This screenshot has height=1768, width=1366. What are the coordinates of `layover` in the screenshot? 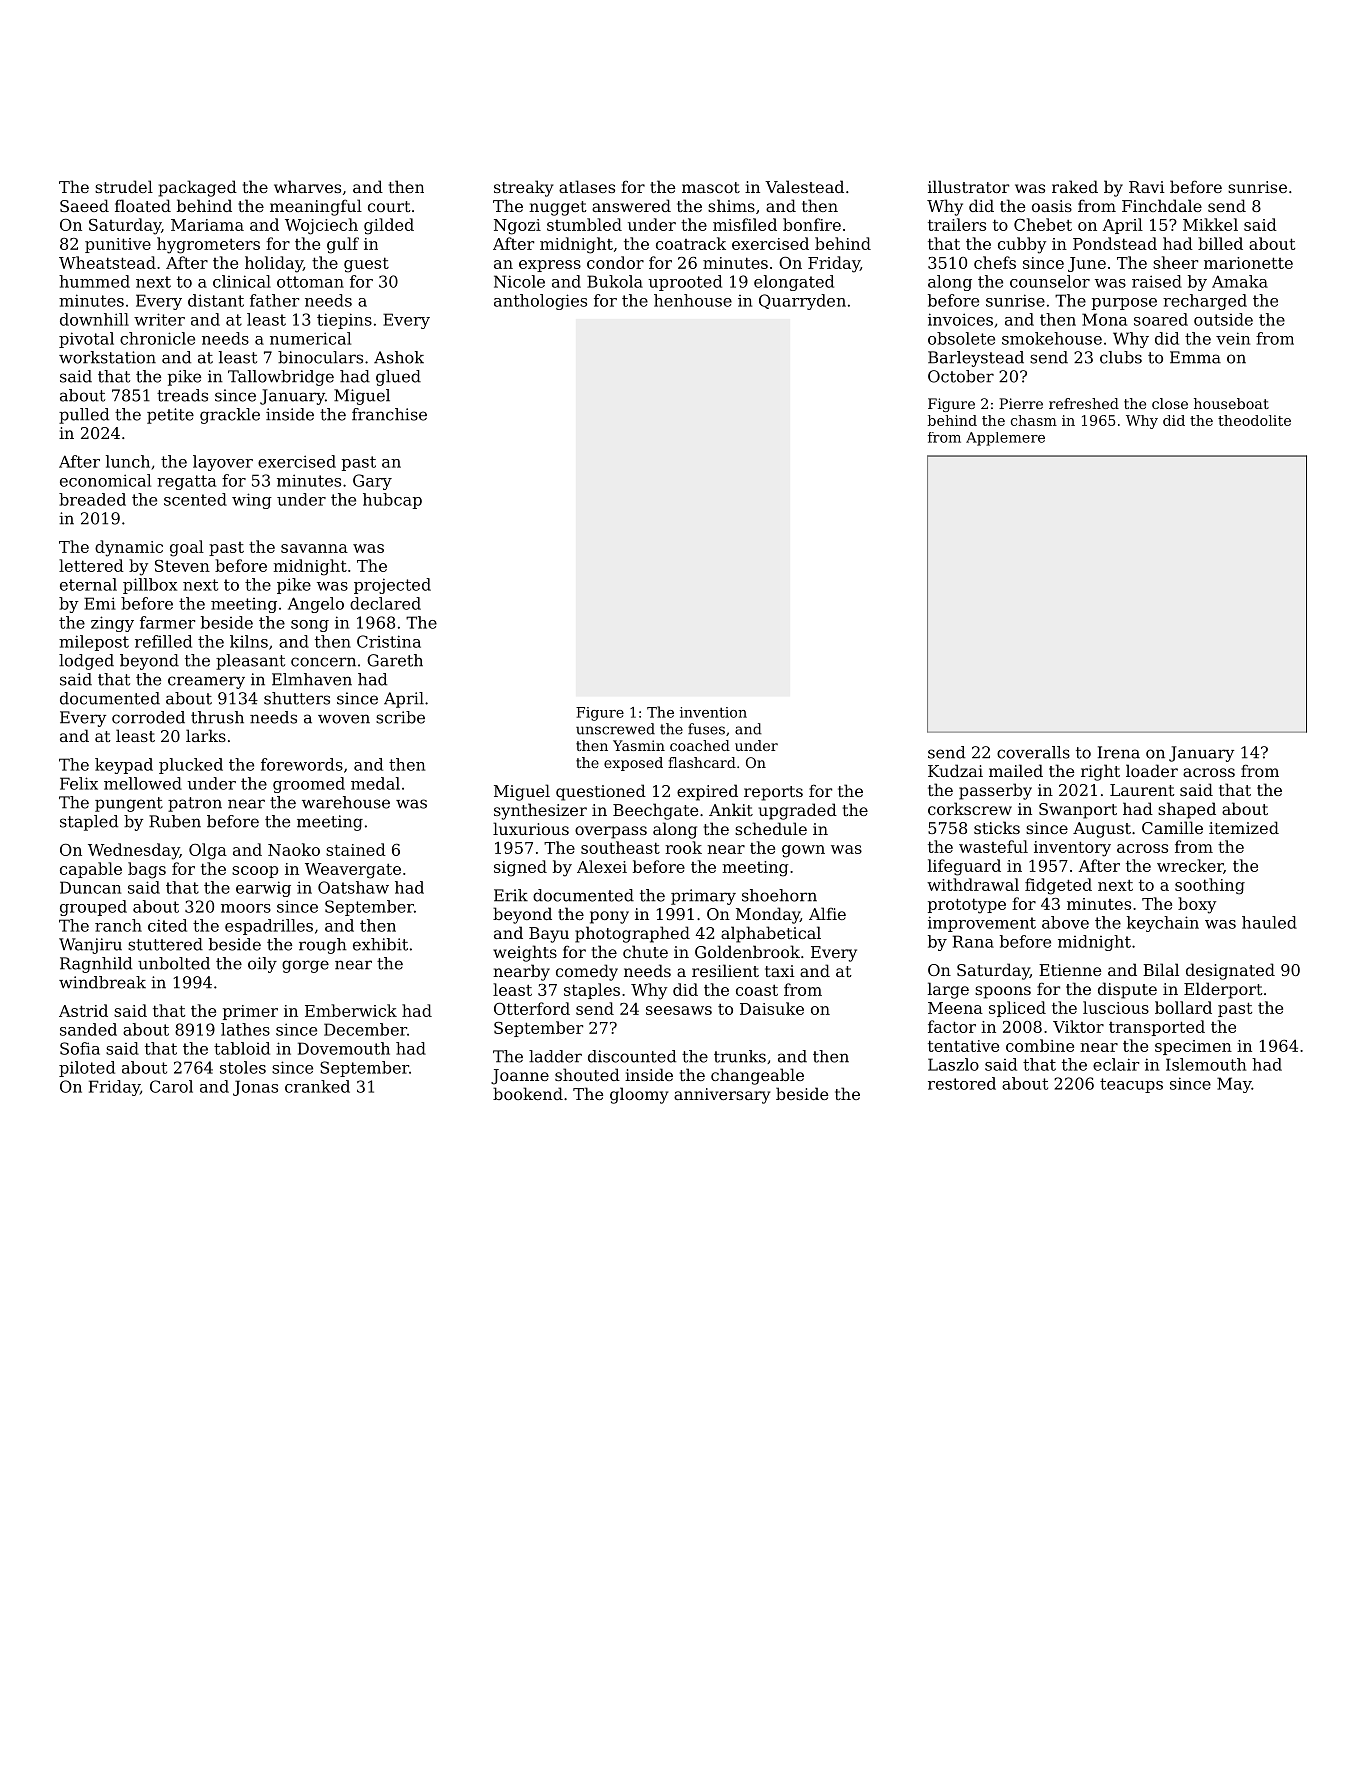 It's located at (223, 463).
